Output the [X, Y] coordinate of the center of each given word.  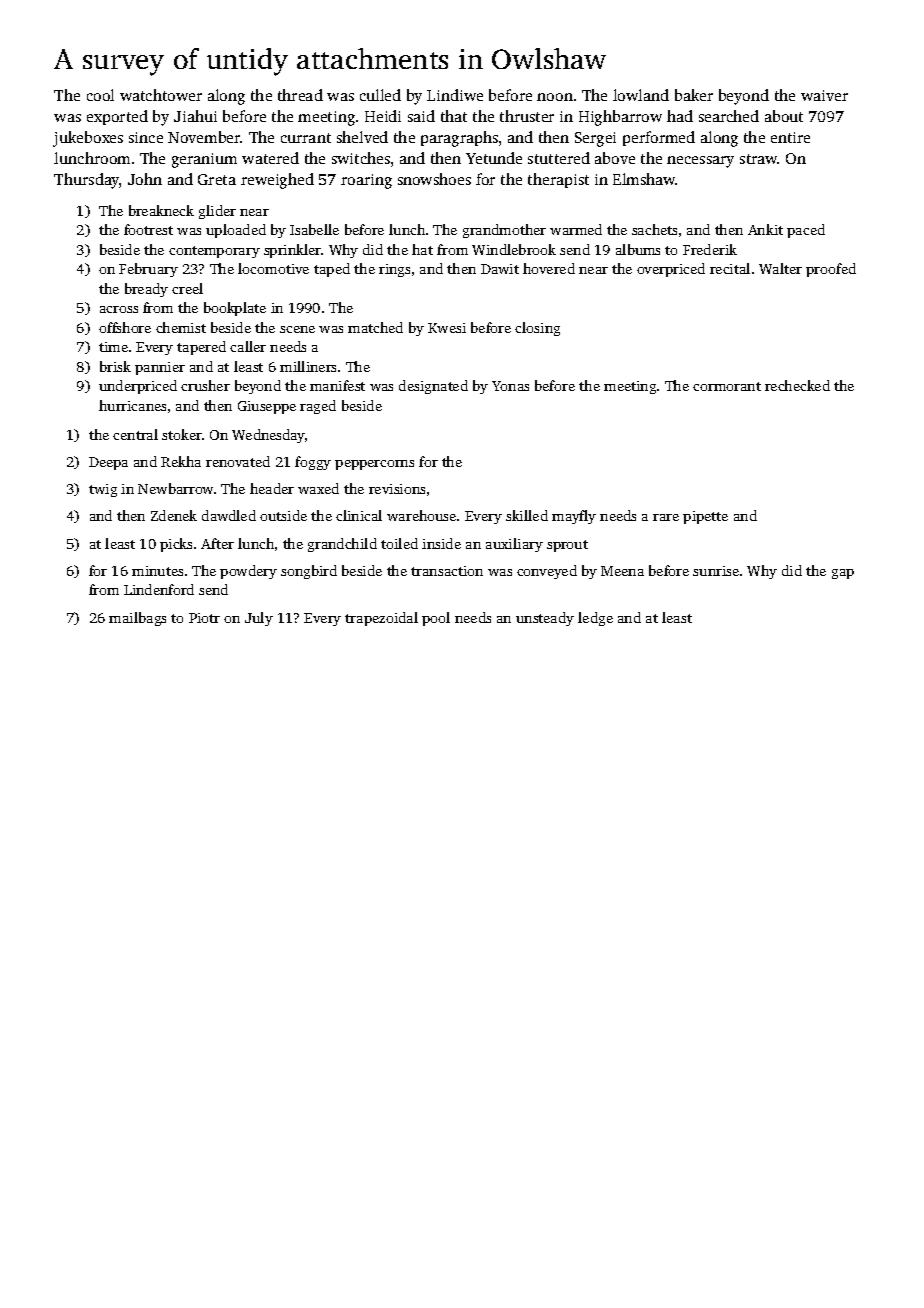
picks [176, 545]
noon [555, 97]
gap [843, 574]
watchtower [161, 95]
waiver [824, 95]
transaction [447, 571]
